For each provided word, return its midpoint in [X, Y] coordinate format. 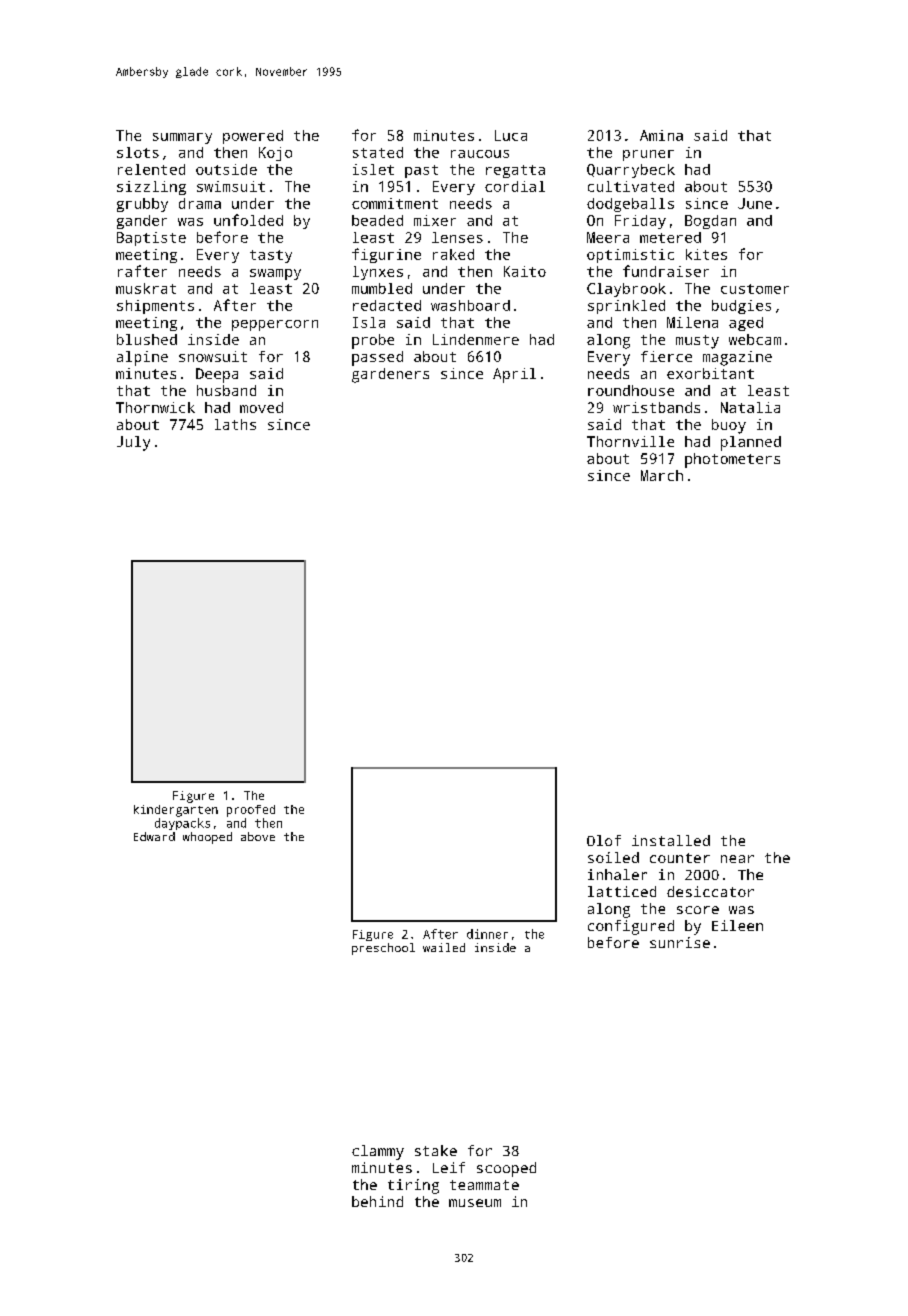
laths [235, 424]
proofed [251, 811]
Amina [661, 135]
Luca [511, 135]
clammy [378, 1152]
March [662, 475]
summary [182, 138]
